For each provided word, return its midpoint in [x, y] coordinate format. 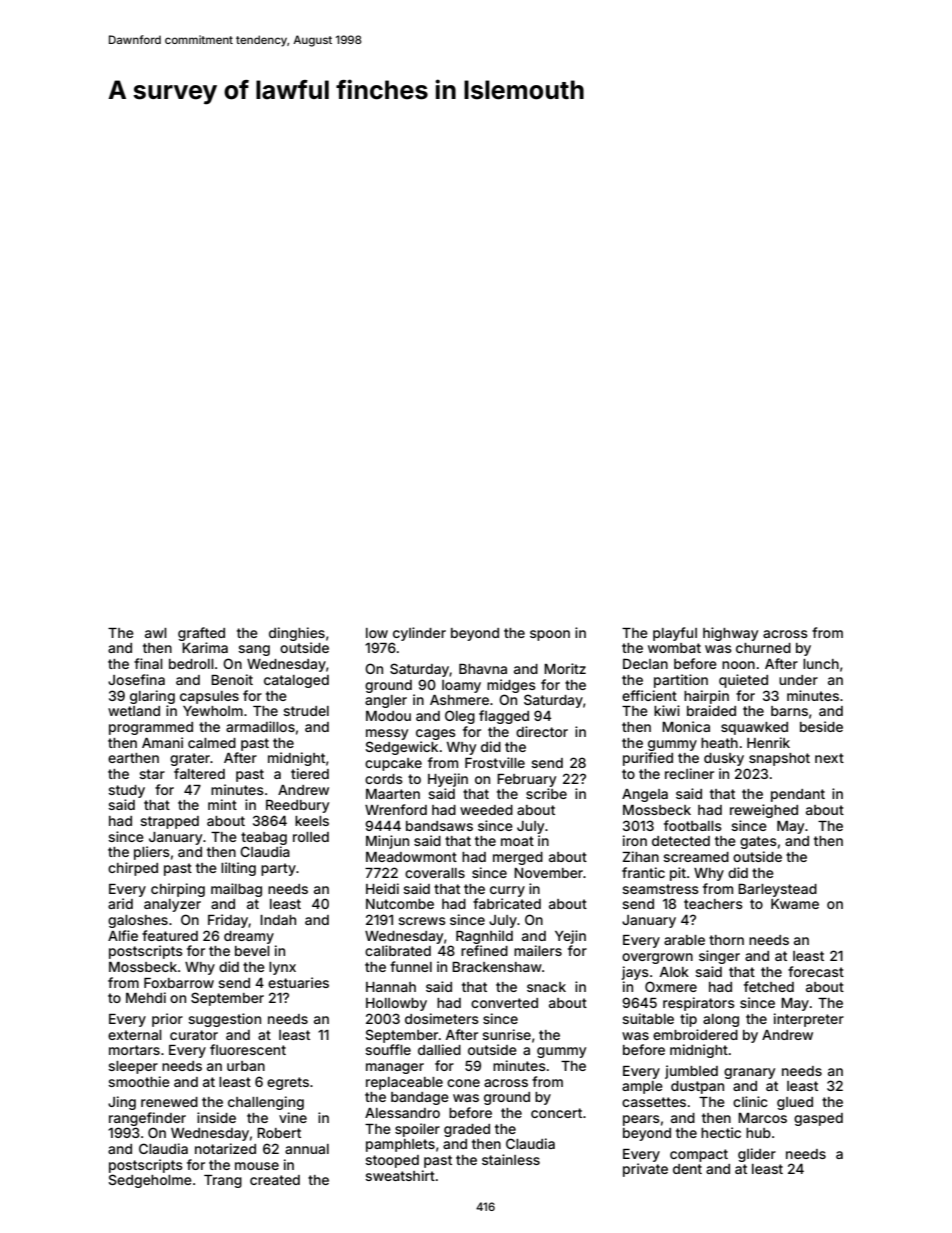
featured [170, 935]
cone [463, 1083]
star [152, 774]
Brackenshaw [497, 967]
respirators [699, 1004]
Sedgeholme [150, 1181]
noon [738, 665]
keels [312, 821]
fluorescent [248, 1049]
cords [384, 779]
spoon [550, 635]
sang [254, 650]
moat [517, 841]
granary [749, 1073]
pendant [798, 795]
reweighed [764, 811]
